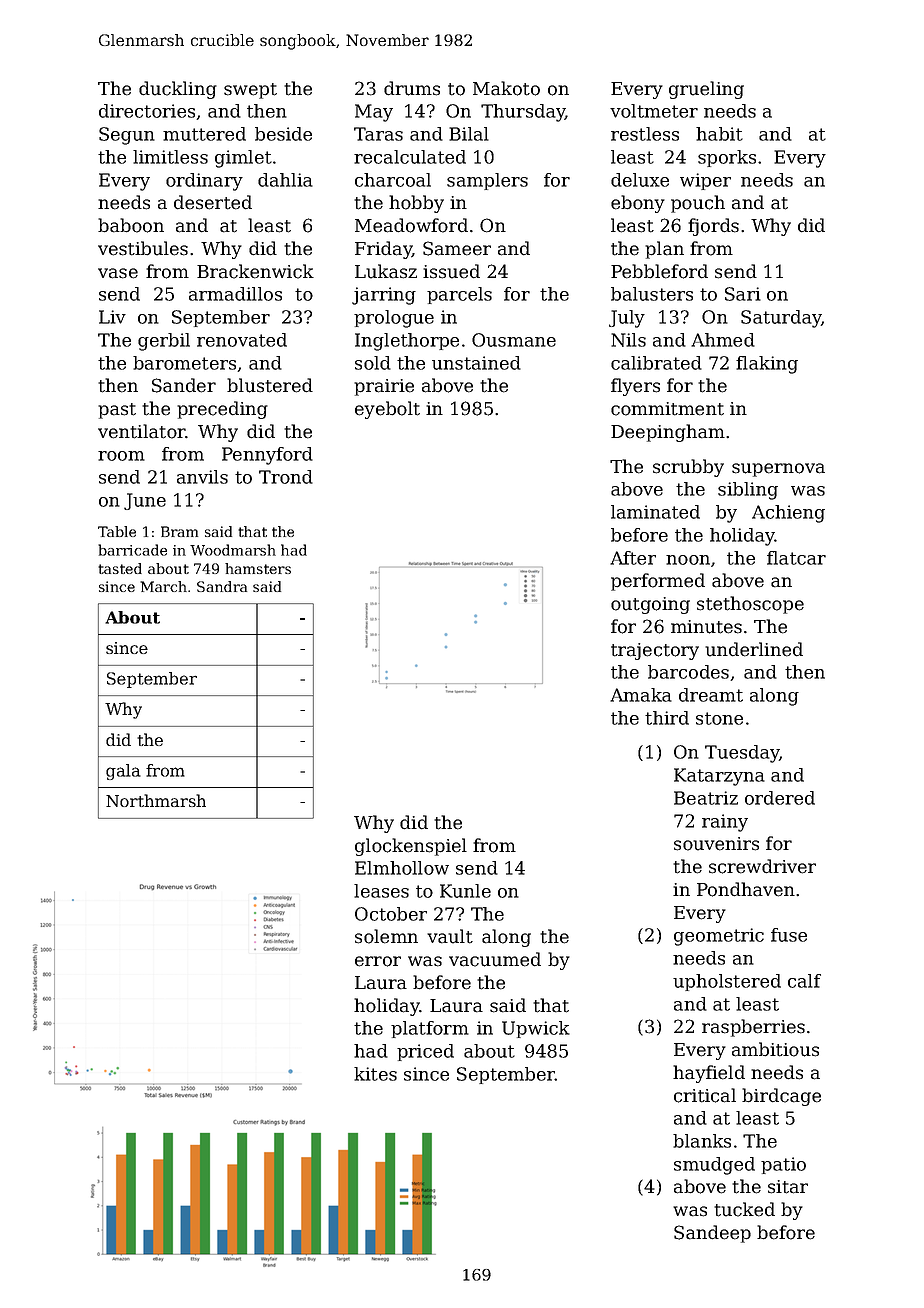 This image has height=1308, width=924. I want to click on Trond, so click(286, 477).
